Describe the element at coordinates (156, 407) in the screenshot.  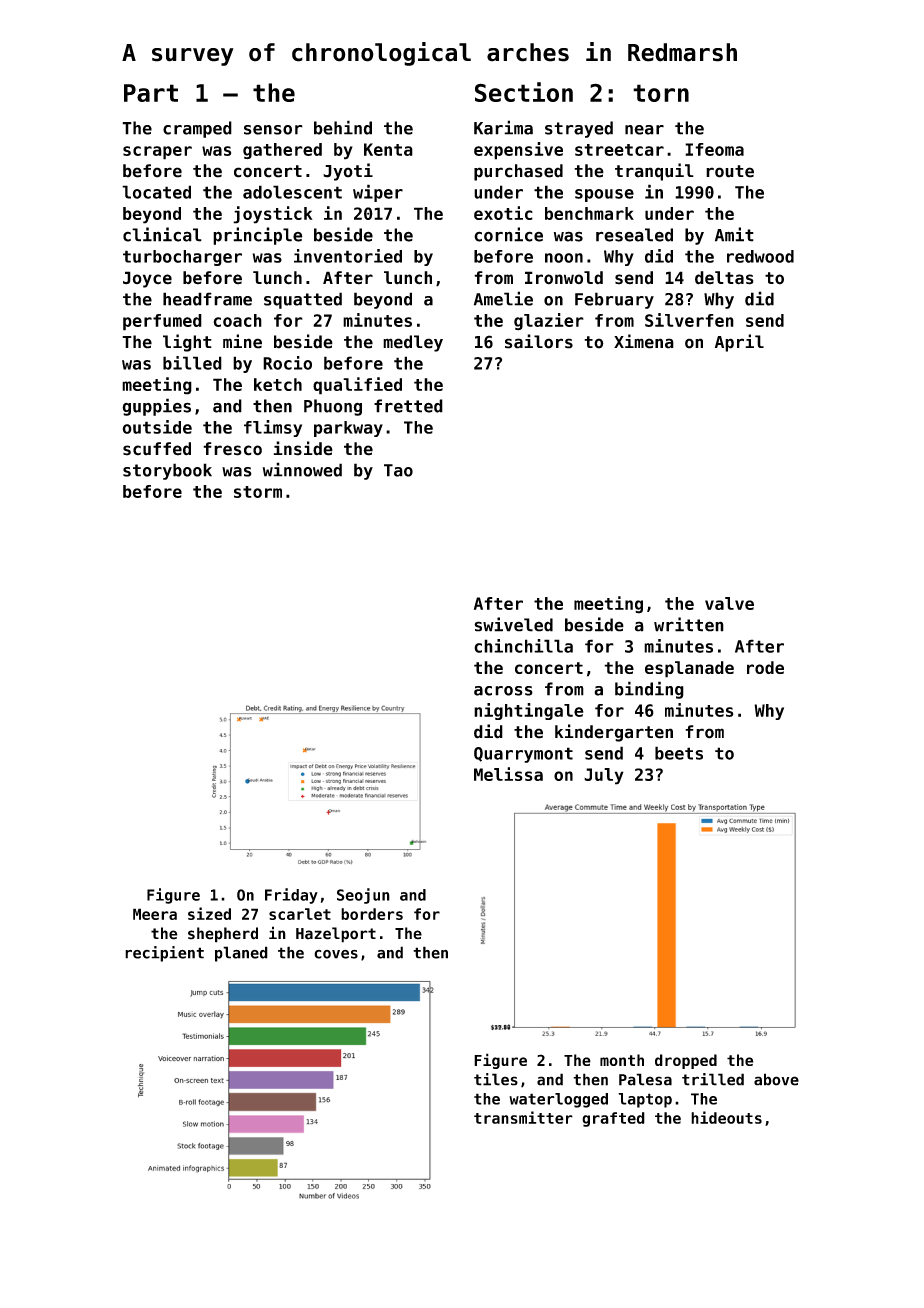
I see `guppies` at that location.
